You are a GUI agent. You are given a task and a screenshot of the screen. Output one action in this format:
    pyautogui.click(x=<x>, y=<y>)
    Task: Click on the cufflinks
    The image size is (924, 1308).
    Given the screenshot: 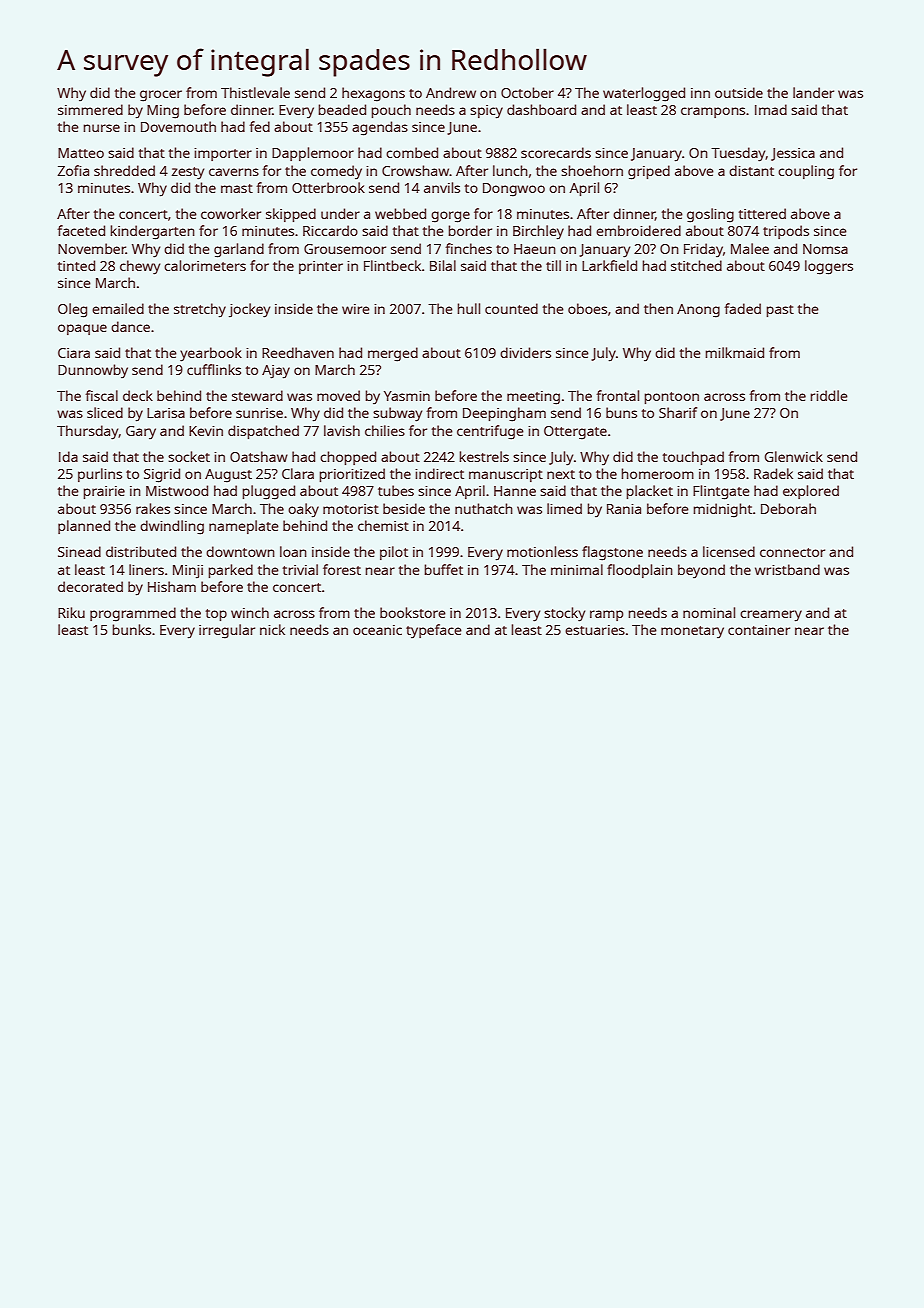 What is the action you would take?
    pyautogui.click(x=214, y=369)
